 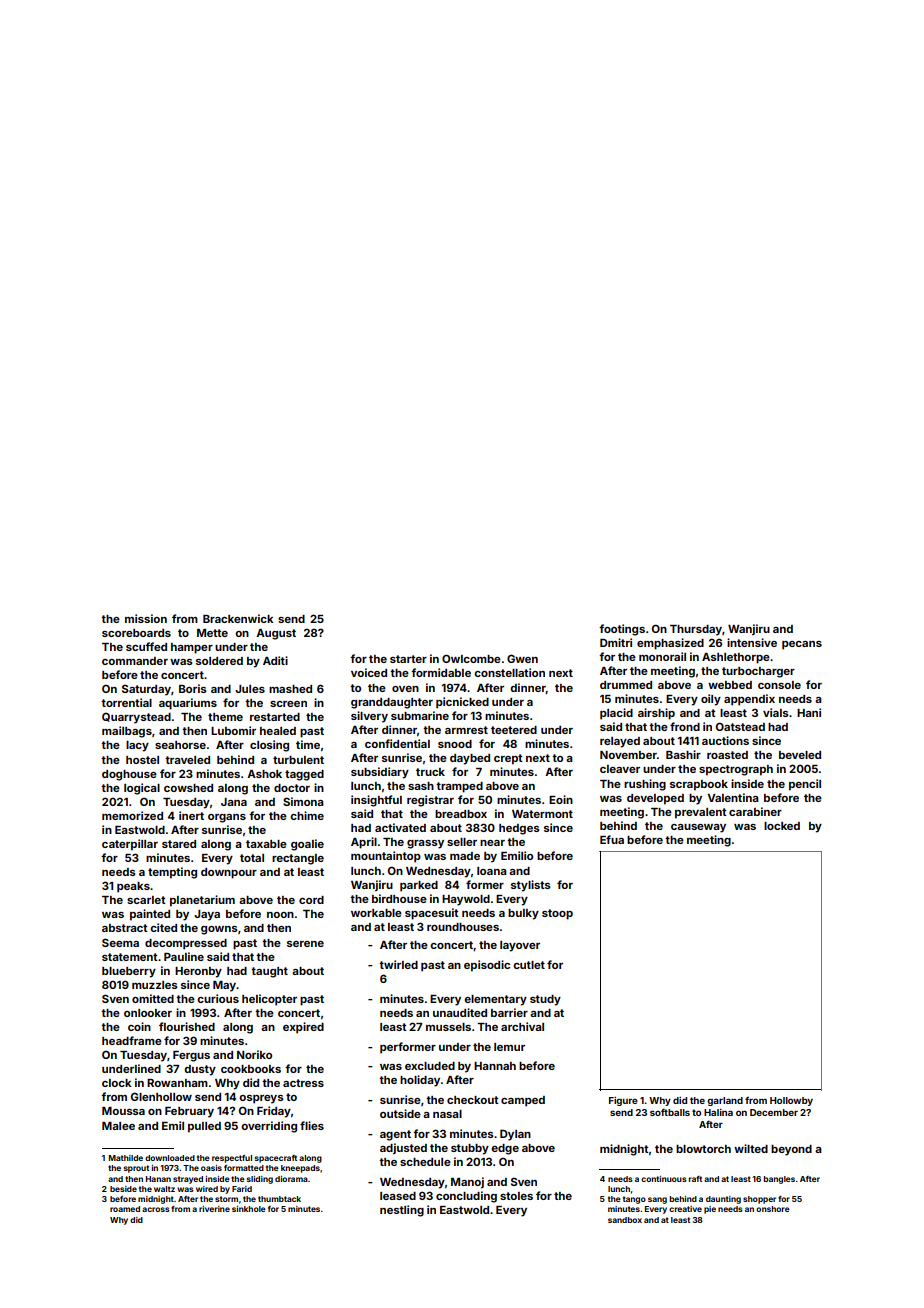 What do you see at coordinates (118, 1126) in the document?
I see `Malee` at bounding box center [118, 1126].
